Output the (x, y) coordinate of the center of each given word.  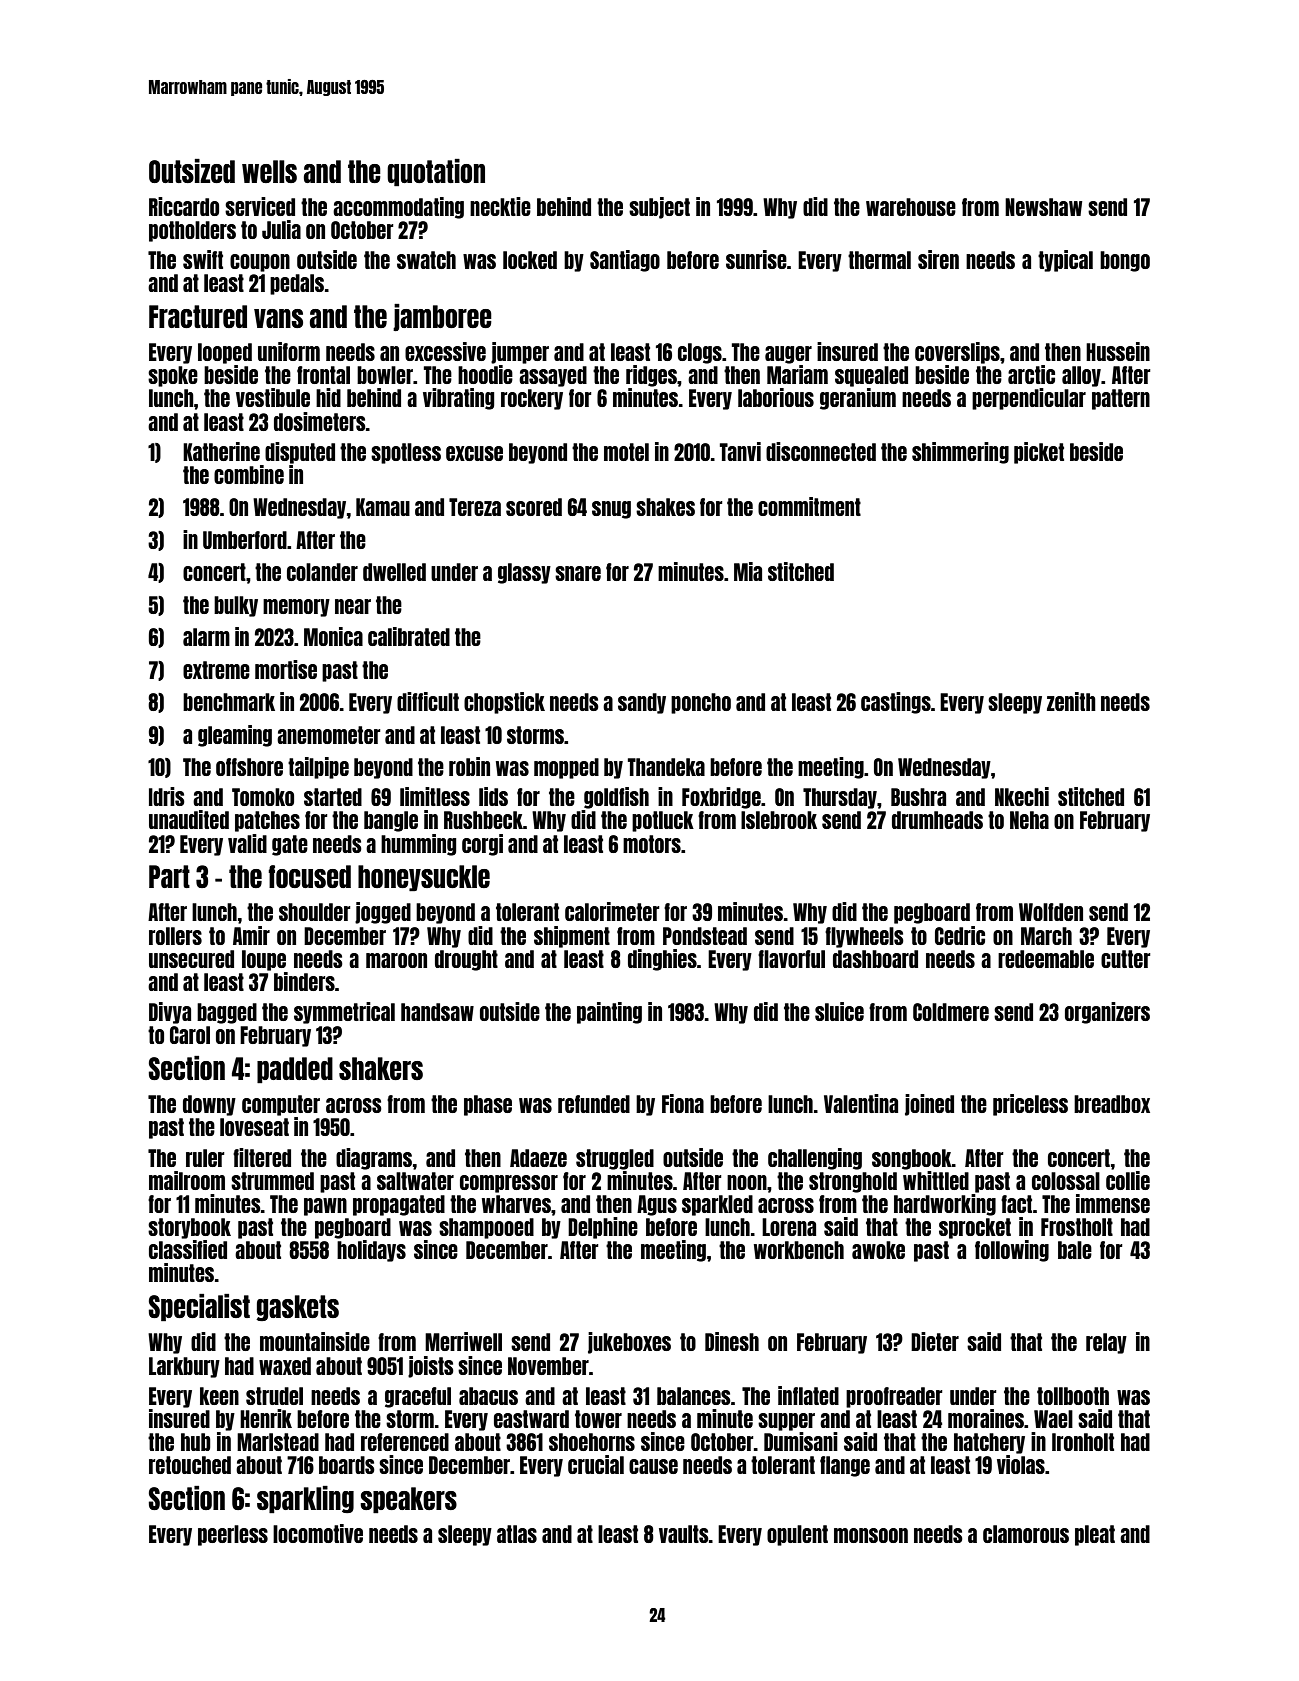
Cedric (960, 935)
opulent (797, 1535)
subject (659, 208)
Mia (748, 571)
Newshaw (1043, 207)
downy (209, 1105)
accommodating (398, 208)
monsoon (871, 1535)
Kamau (383, 507)
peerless (233, 1535)
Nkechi (1022, 796)
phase (488, 1105)
